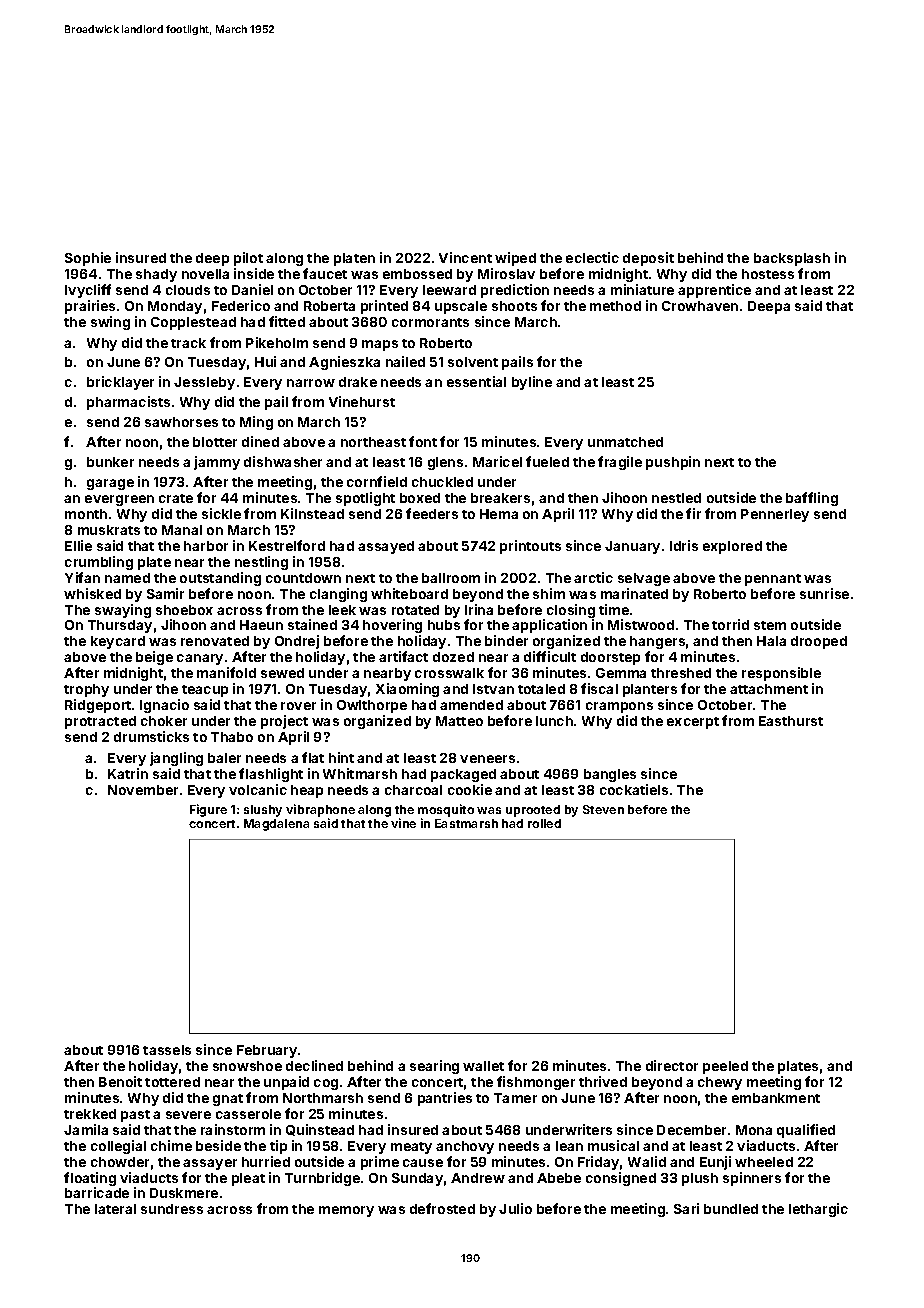  What do you see at coordinates (120, 1162) in the document?
I see `chowder` at bounding box center [120, 1162].
